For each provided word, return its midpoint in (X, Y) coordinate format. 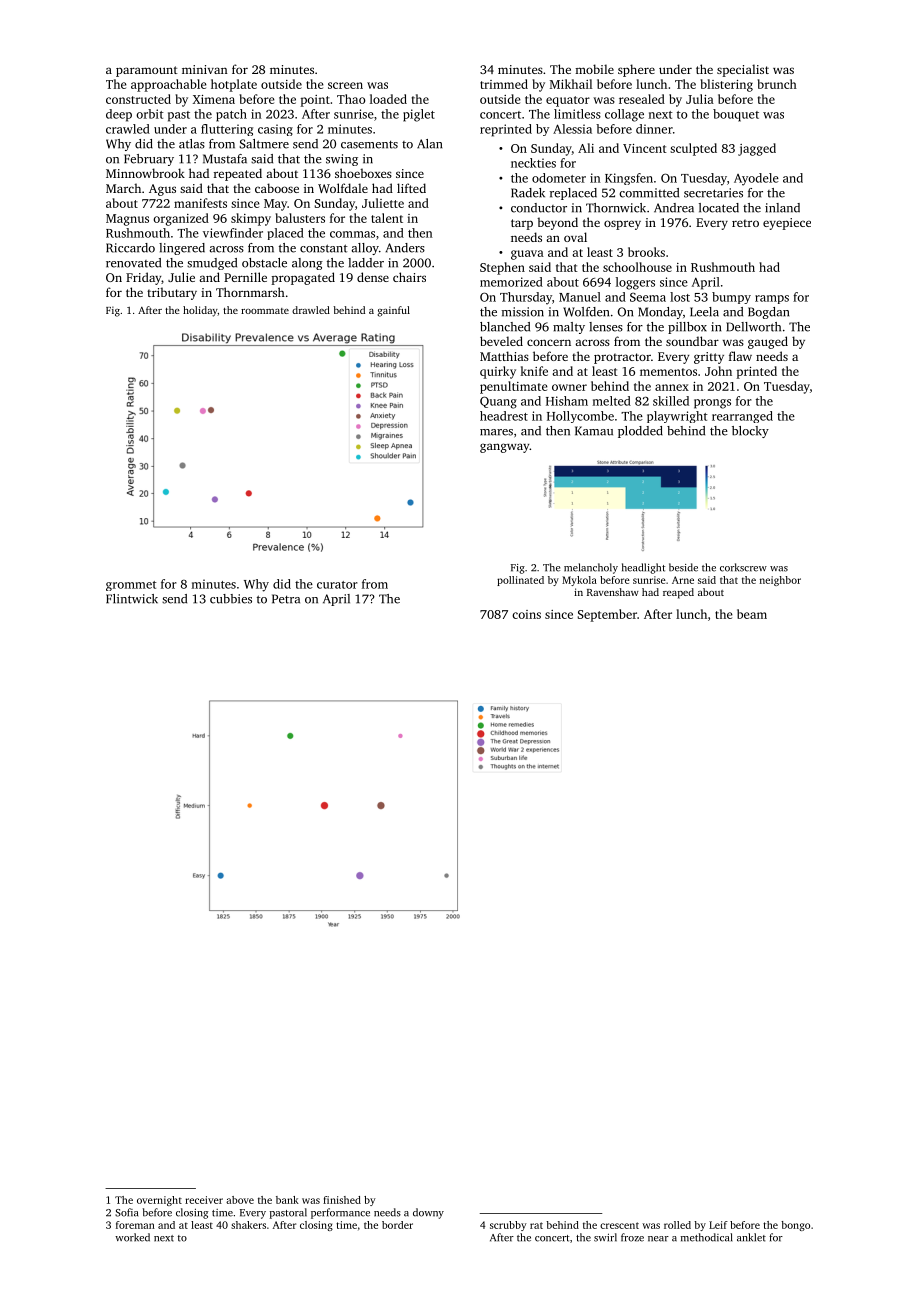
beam (752, 614)
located (719, 208)
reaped (678, 593)
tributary (172, 293)
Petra (286, 599)
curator (337, 585)
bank (287, 1200)
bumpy (731, 298)
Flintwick (132, 599)
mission (523, 312)
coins (526, 614)
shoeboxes (363, 173)
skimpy (251, 219)
